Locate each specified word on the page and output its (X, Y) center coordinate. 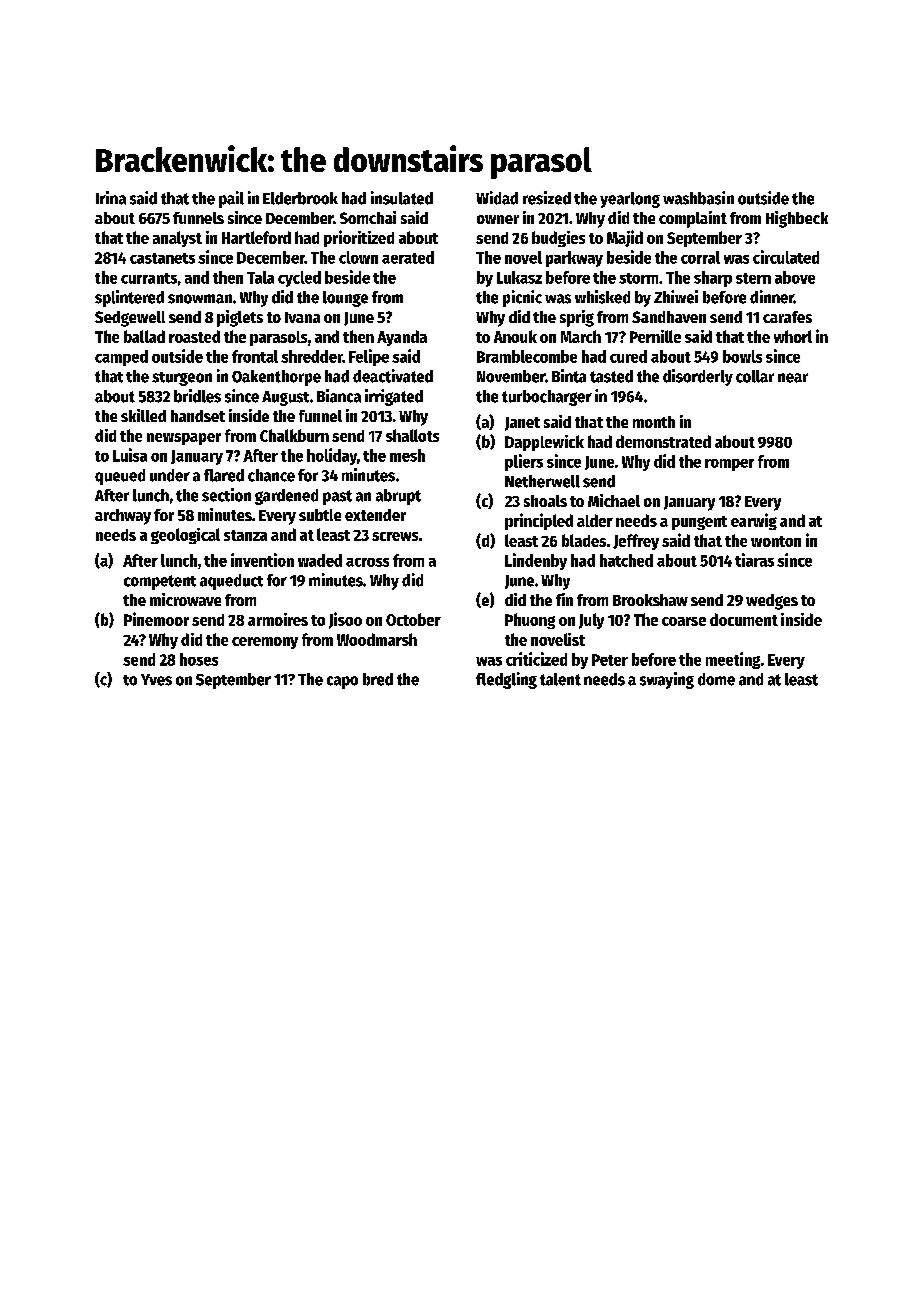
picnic (522, 298)
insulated (402, 198)
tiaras (754, 560)
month (654, 422)
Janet (522, 424)
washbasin (698, 198)
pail (231, 199)
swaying (667, 680)
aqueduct (231, 582)
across (367, 562)
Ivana (302, 317)
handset (198, 416)
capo (342, 682)
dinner (772, 297)
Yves (156, 680)
